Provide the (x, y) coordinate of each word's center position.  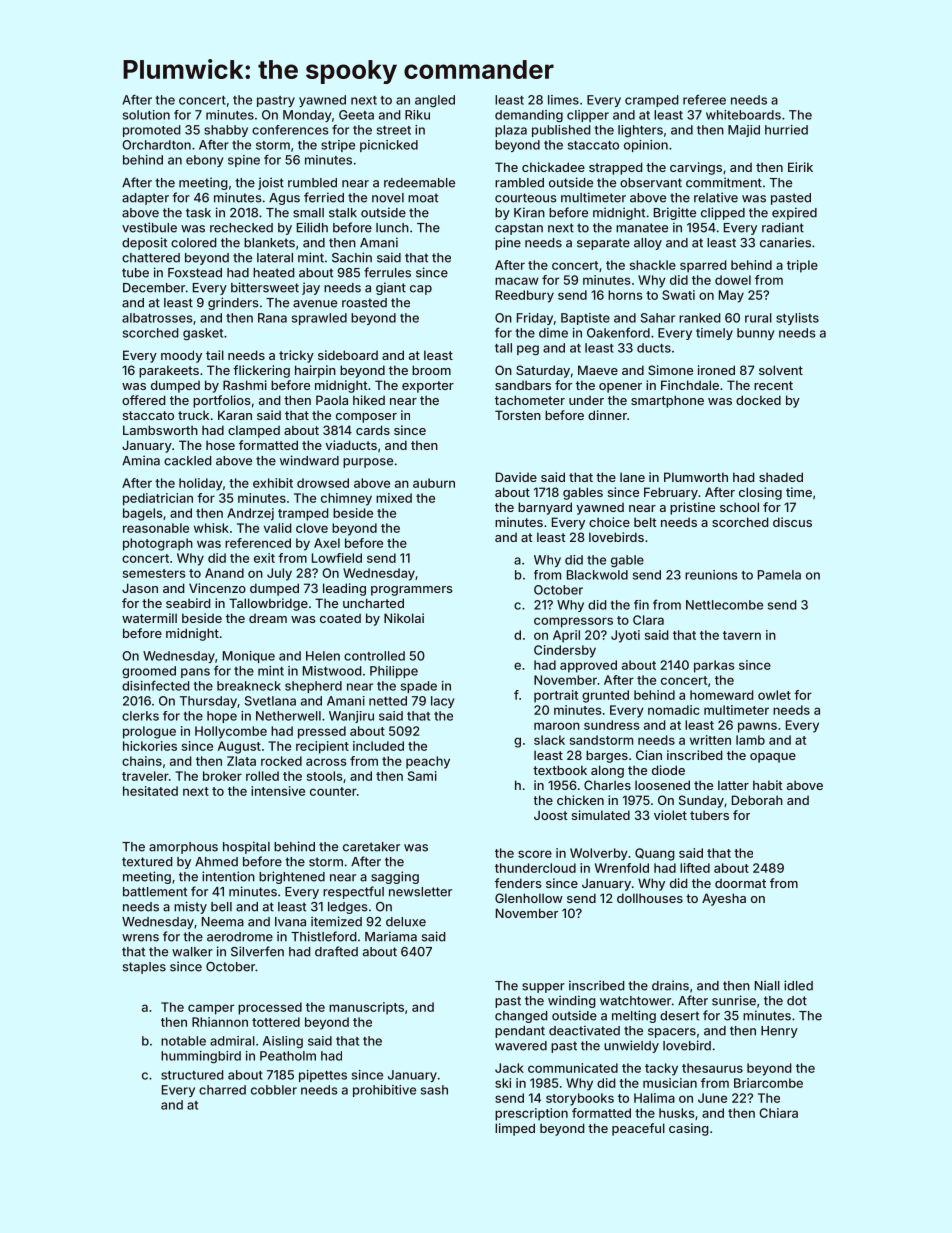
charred (222, 1090)
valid (278, 528)
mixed (394, 498)
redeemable (419, 183)
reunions (711, 575)
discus (792, 522)
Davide (516, 477)
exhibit (273, 483)
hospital (246, 847)
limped (515, 1129)
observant (651, 183)
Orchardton (156, 145)
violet (670, 815)
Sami (422, 776)
